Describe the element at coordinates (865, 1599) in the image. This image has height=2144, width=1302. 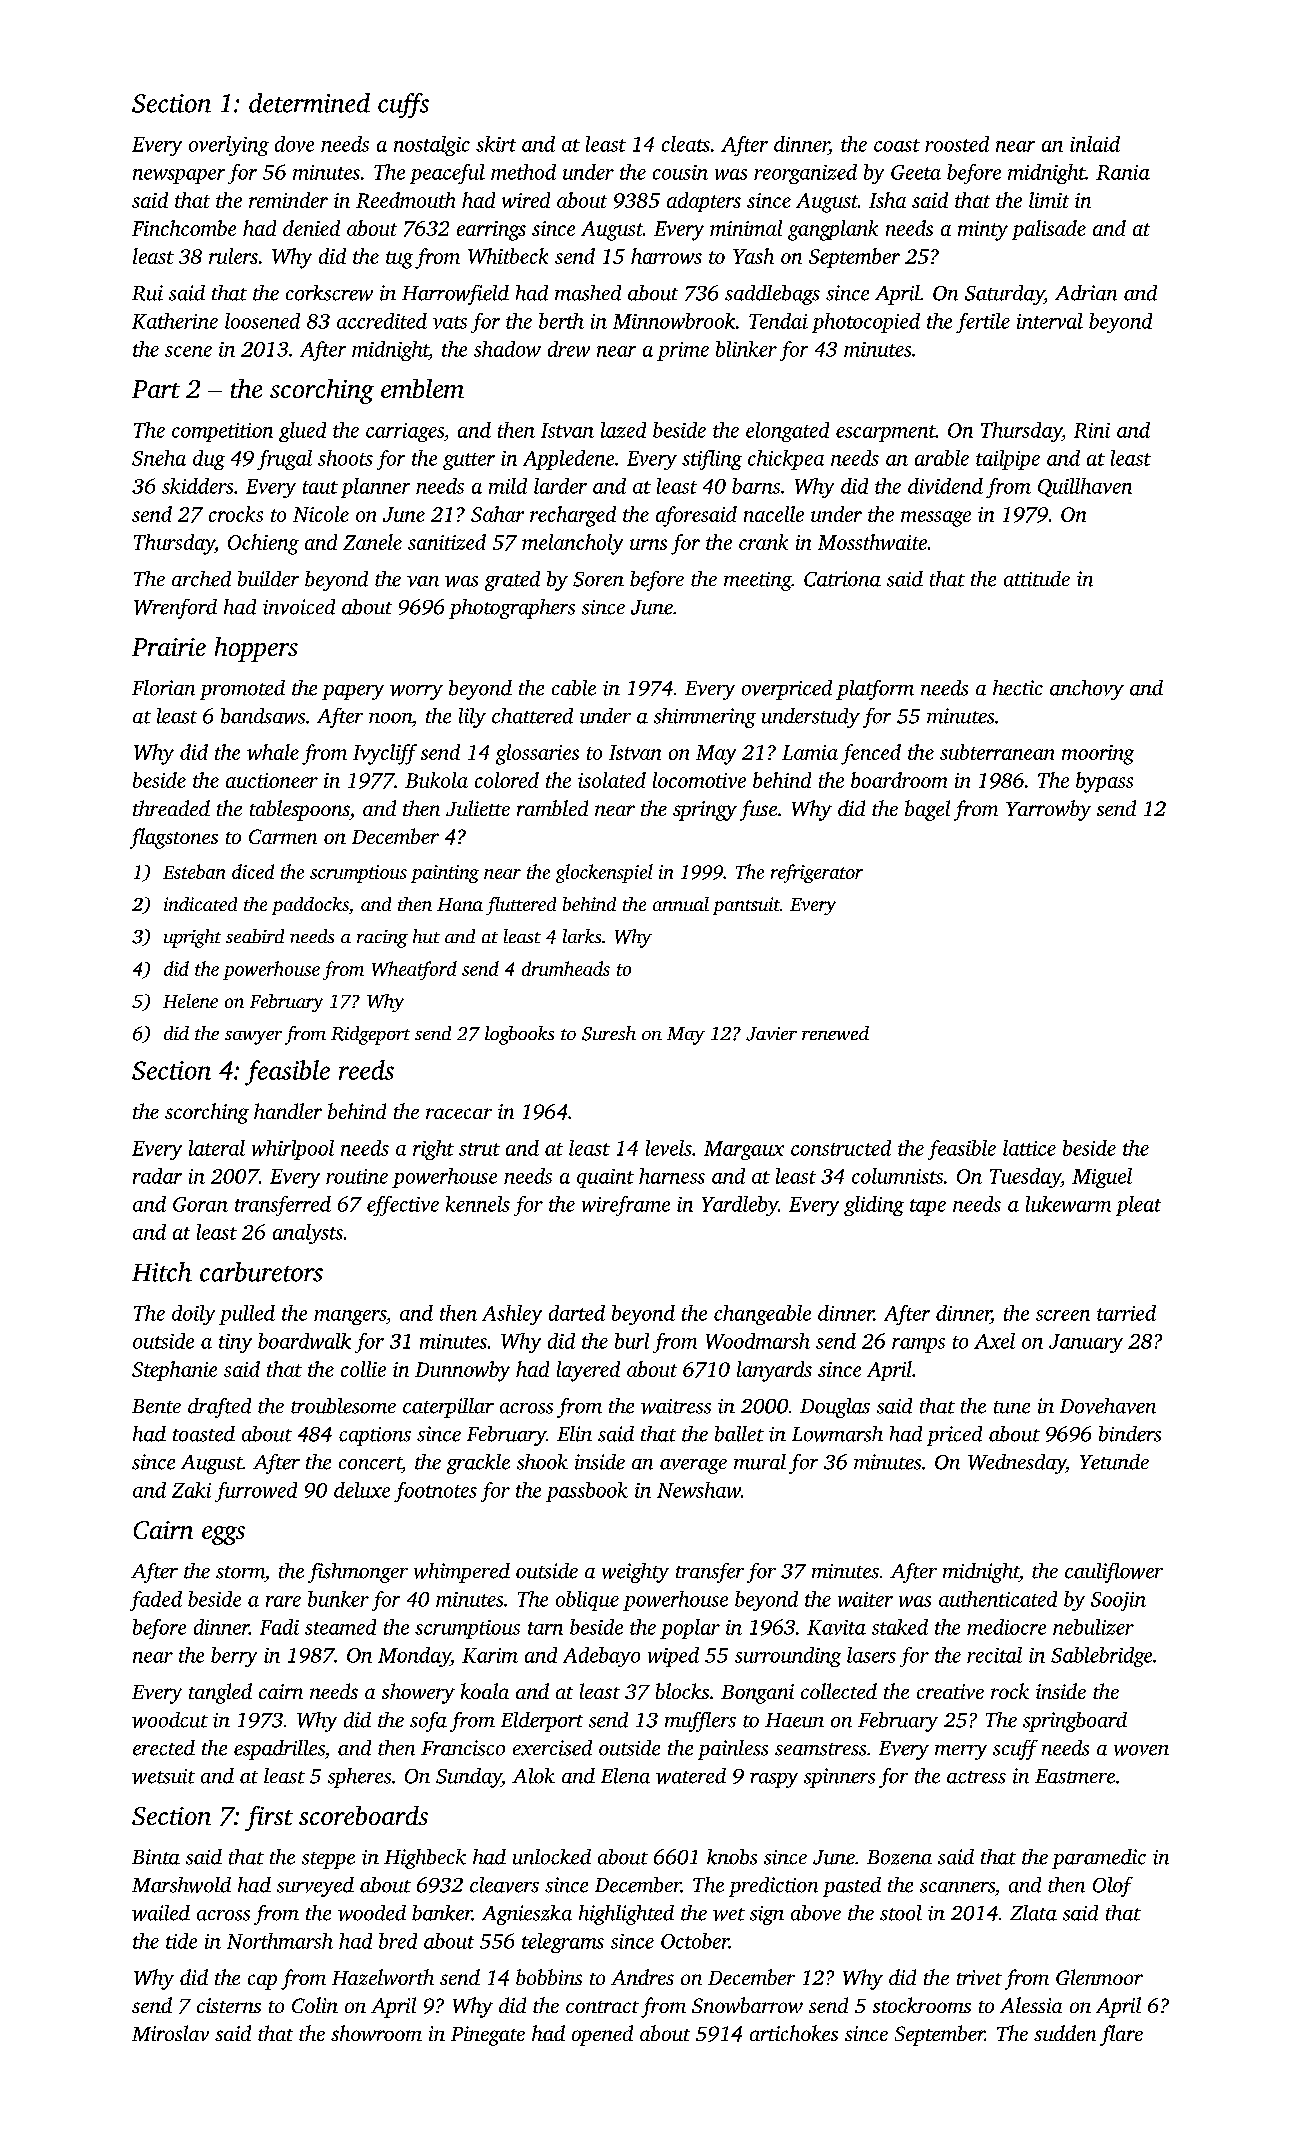
I see `waiter` at that location.
